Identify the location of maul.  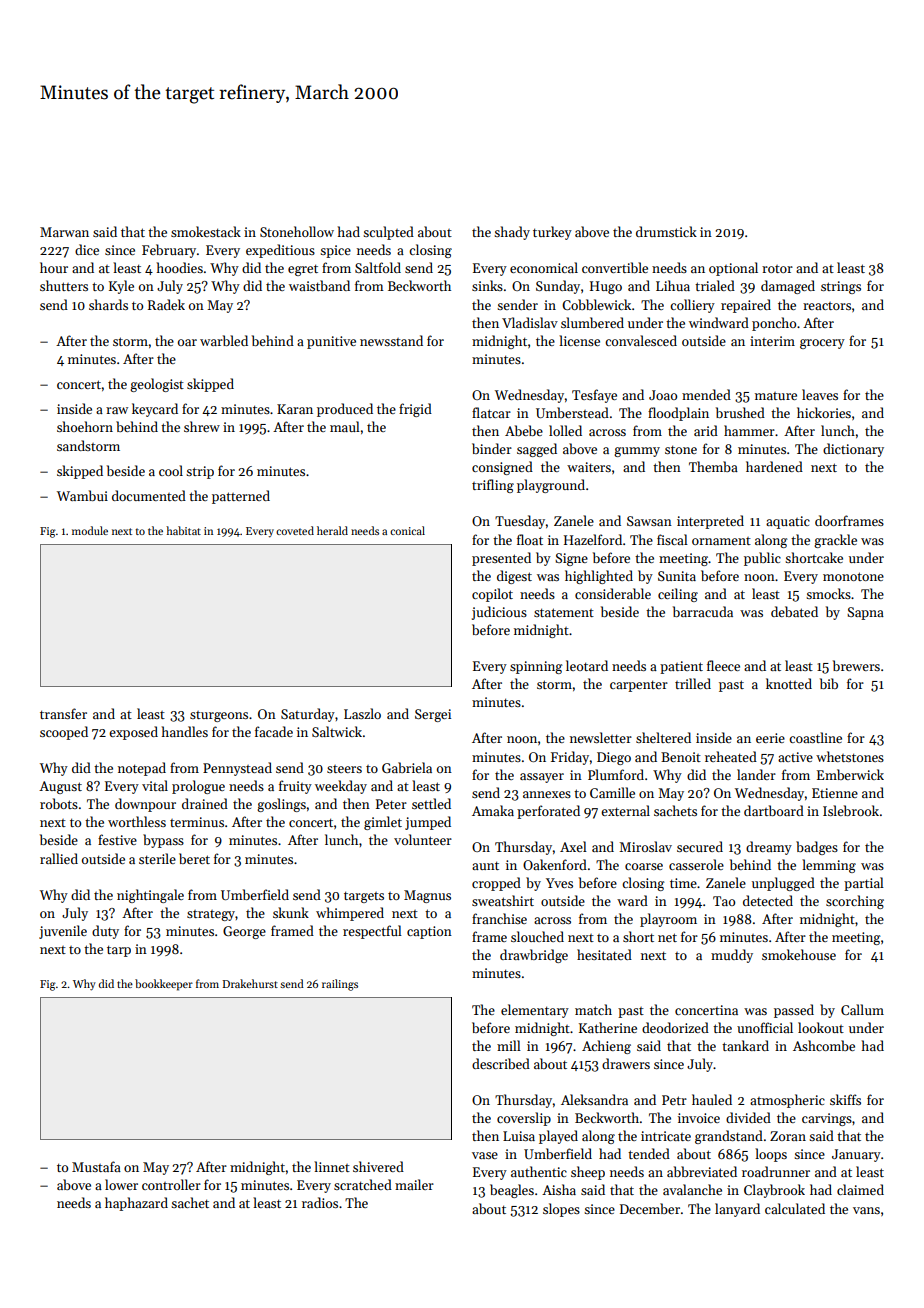
(345, 426).
